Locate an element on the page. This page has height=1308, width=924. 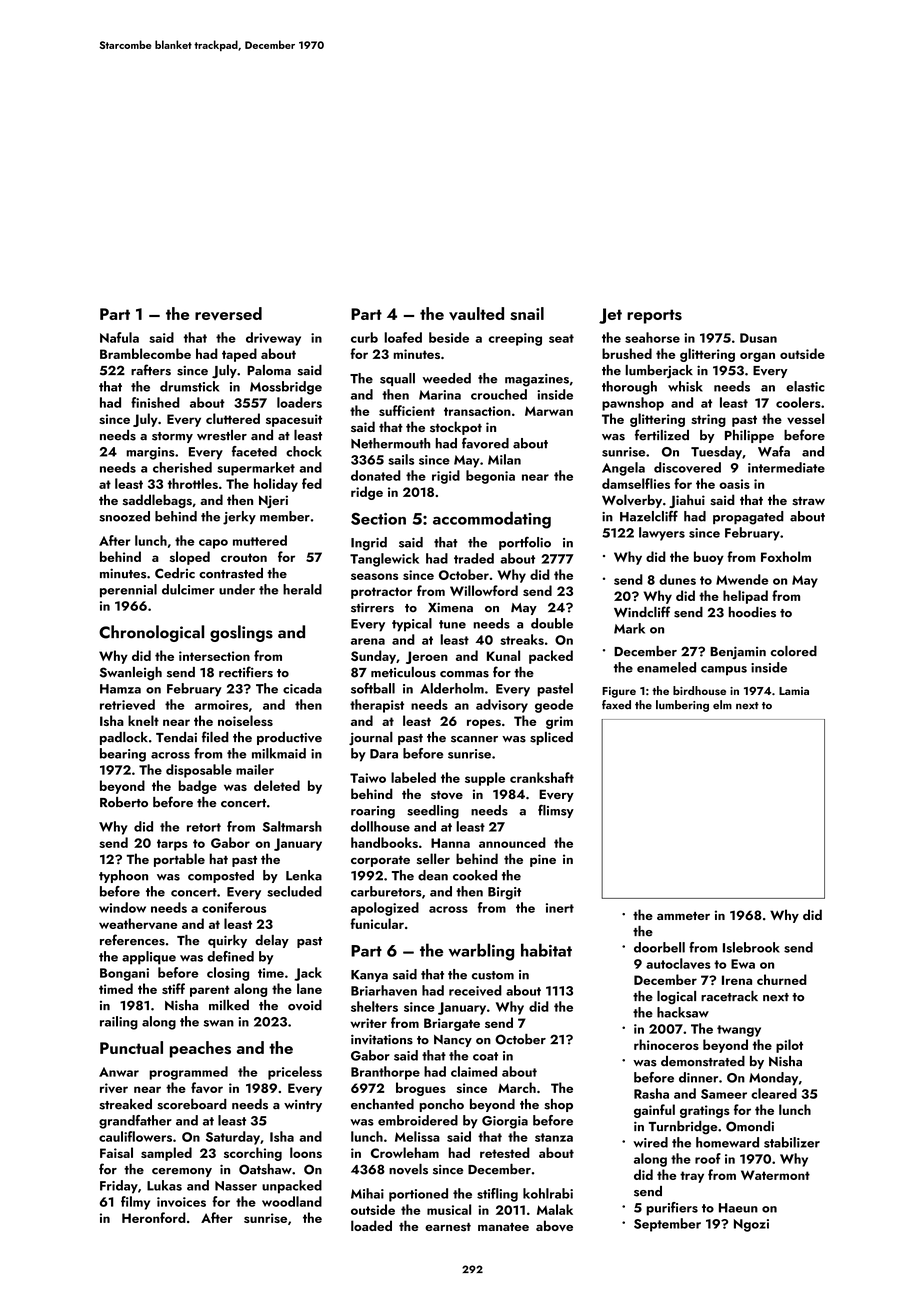
lumbering is located at coordinates (682, 706).
